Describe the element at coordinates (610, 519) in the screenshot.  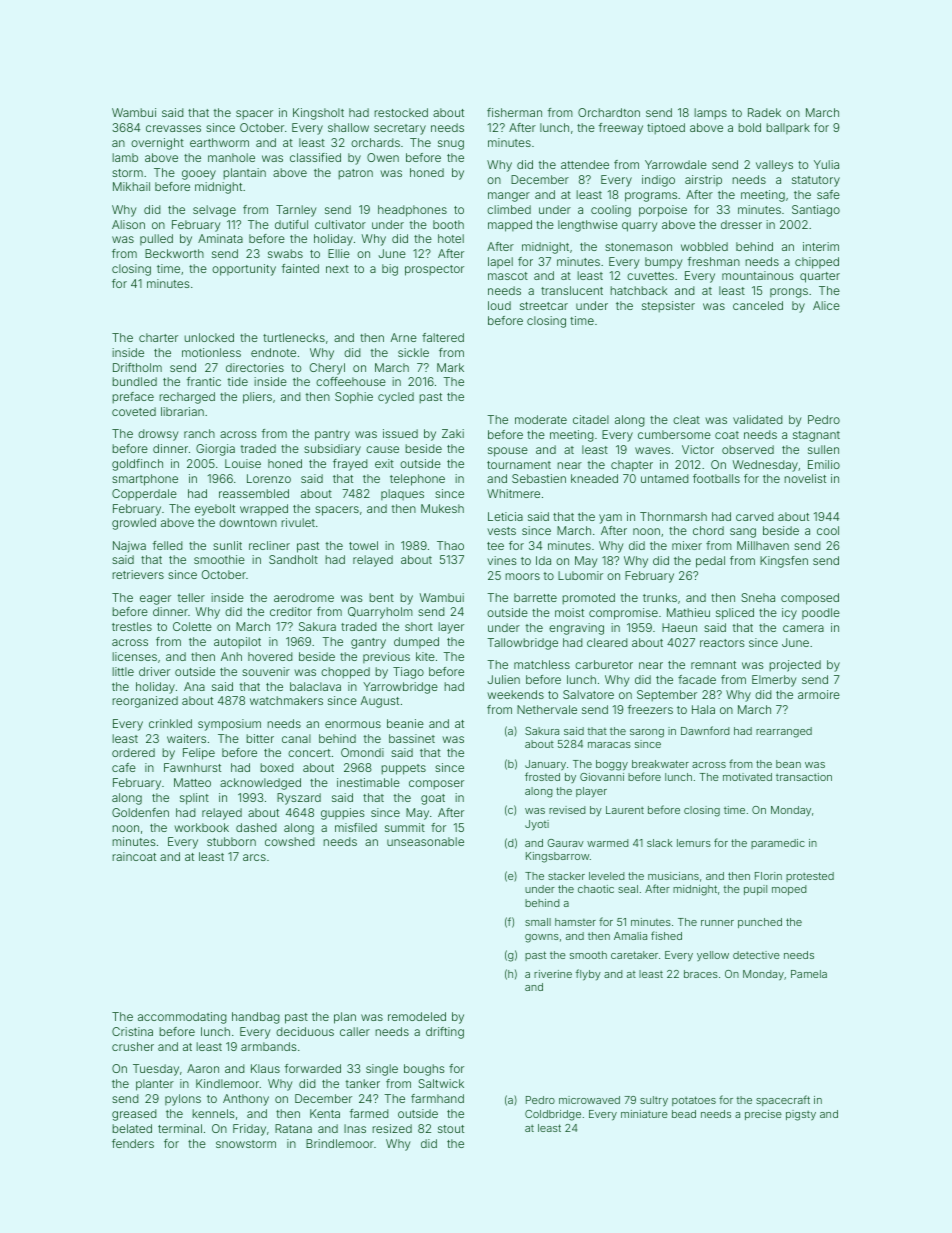
I see `yam` at that location.
